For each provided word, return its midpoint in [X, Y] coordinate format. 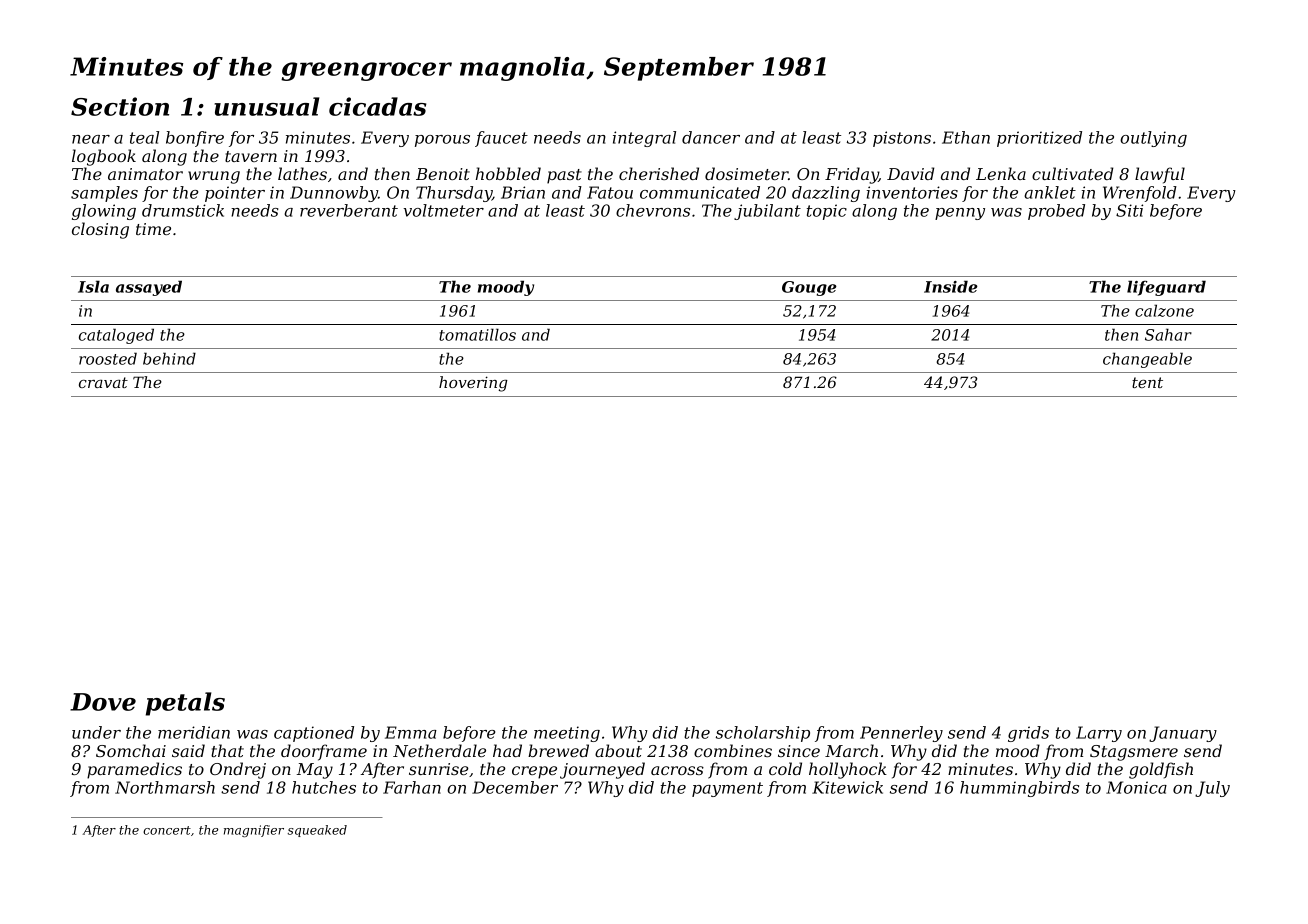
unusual [266, 106]
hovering [473, 384]
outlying [1153, 139]
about [618, 750]
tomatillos [477, 334]
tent [1147, 382]
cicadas [377, 106]
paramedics [134, 770]
